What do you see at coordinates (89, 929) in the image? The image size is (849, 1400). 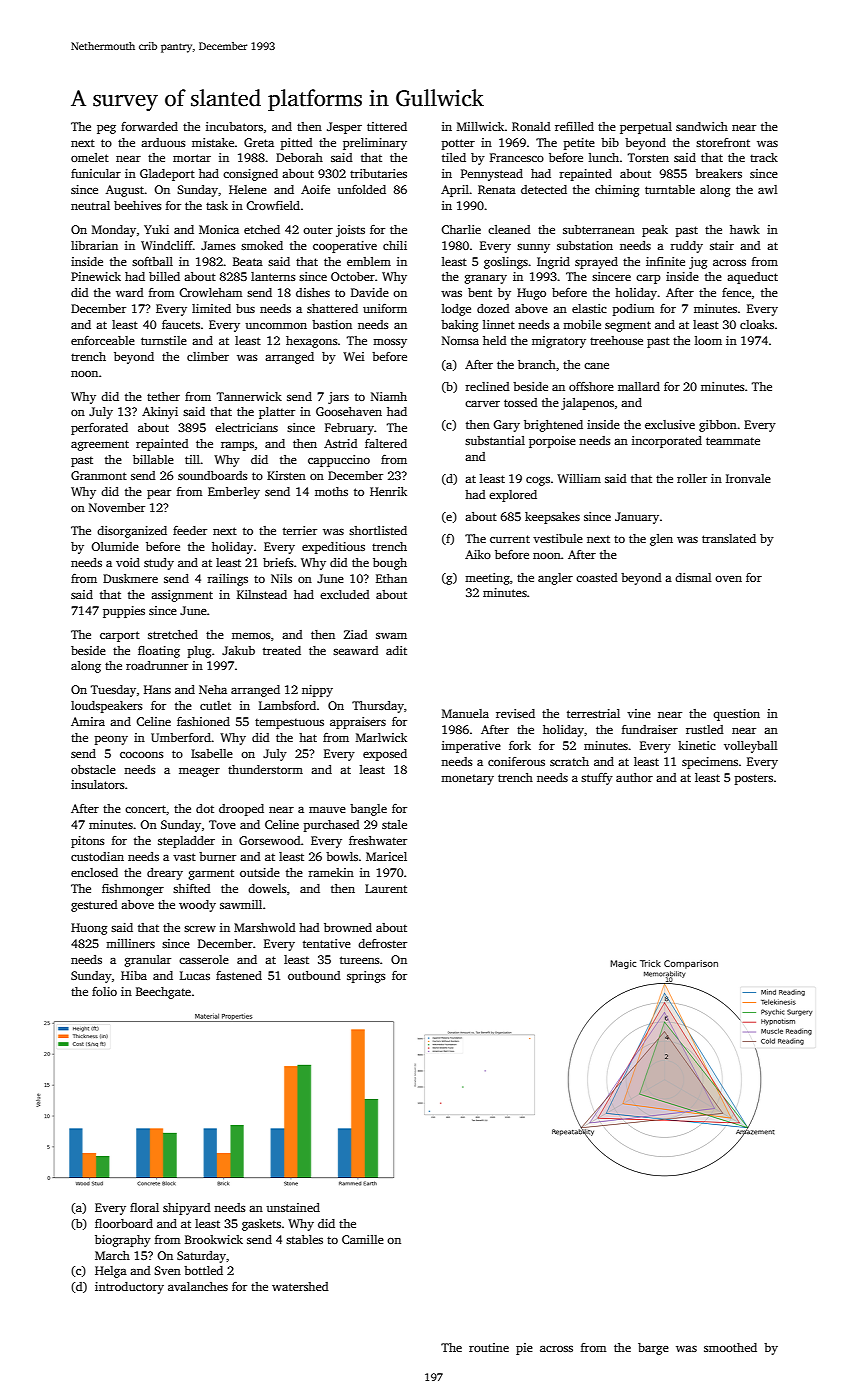 I see `Huong` at bounding box center [89, 929].
